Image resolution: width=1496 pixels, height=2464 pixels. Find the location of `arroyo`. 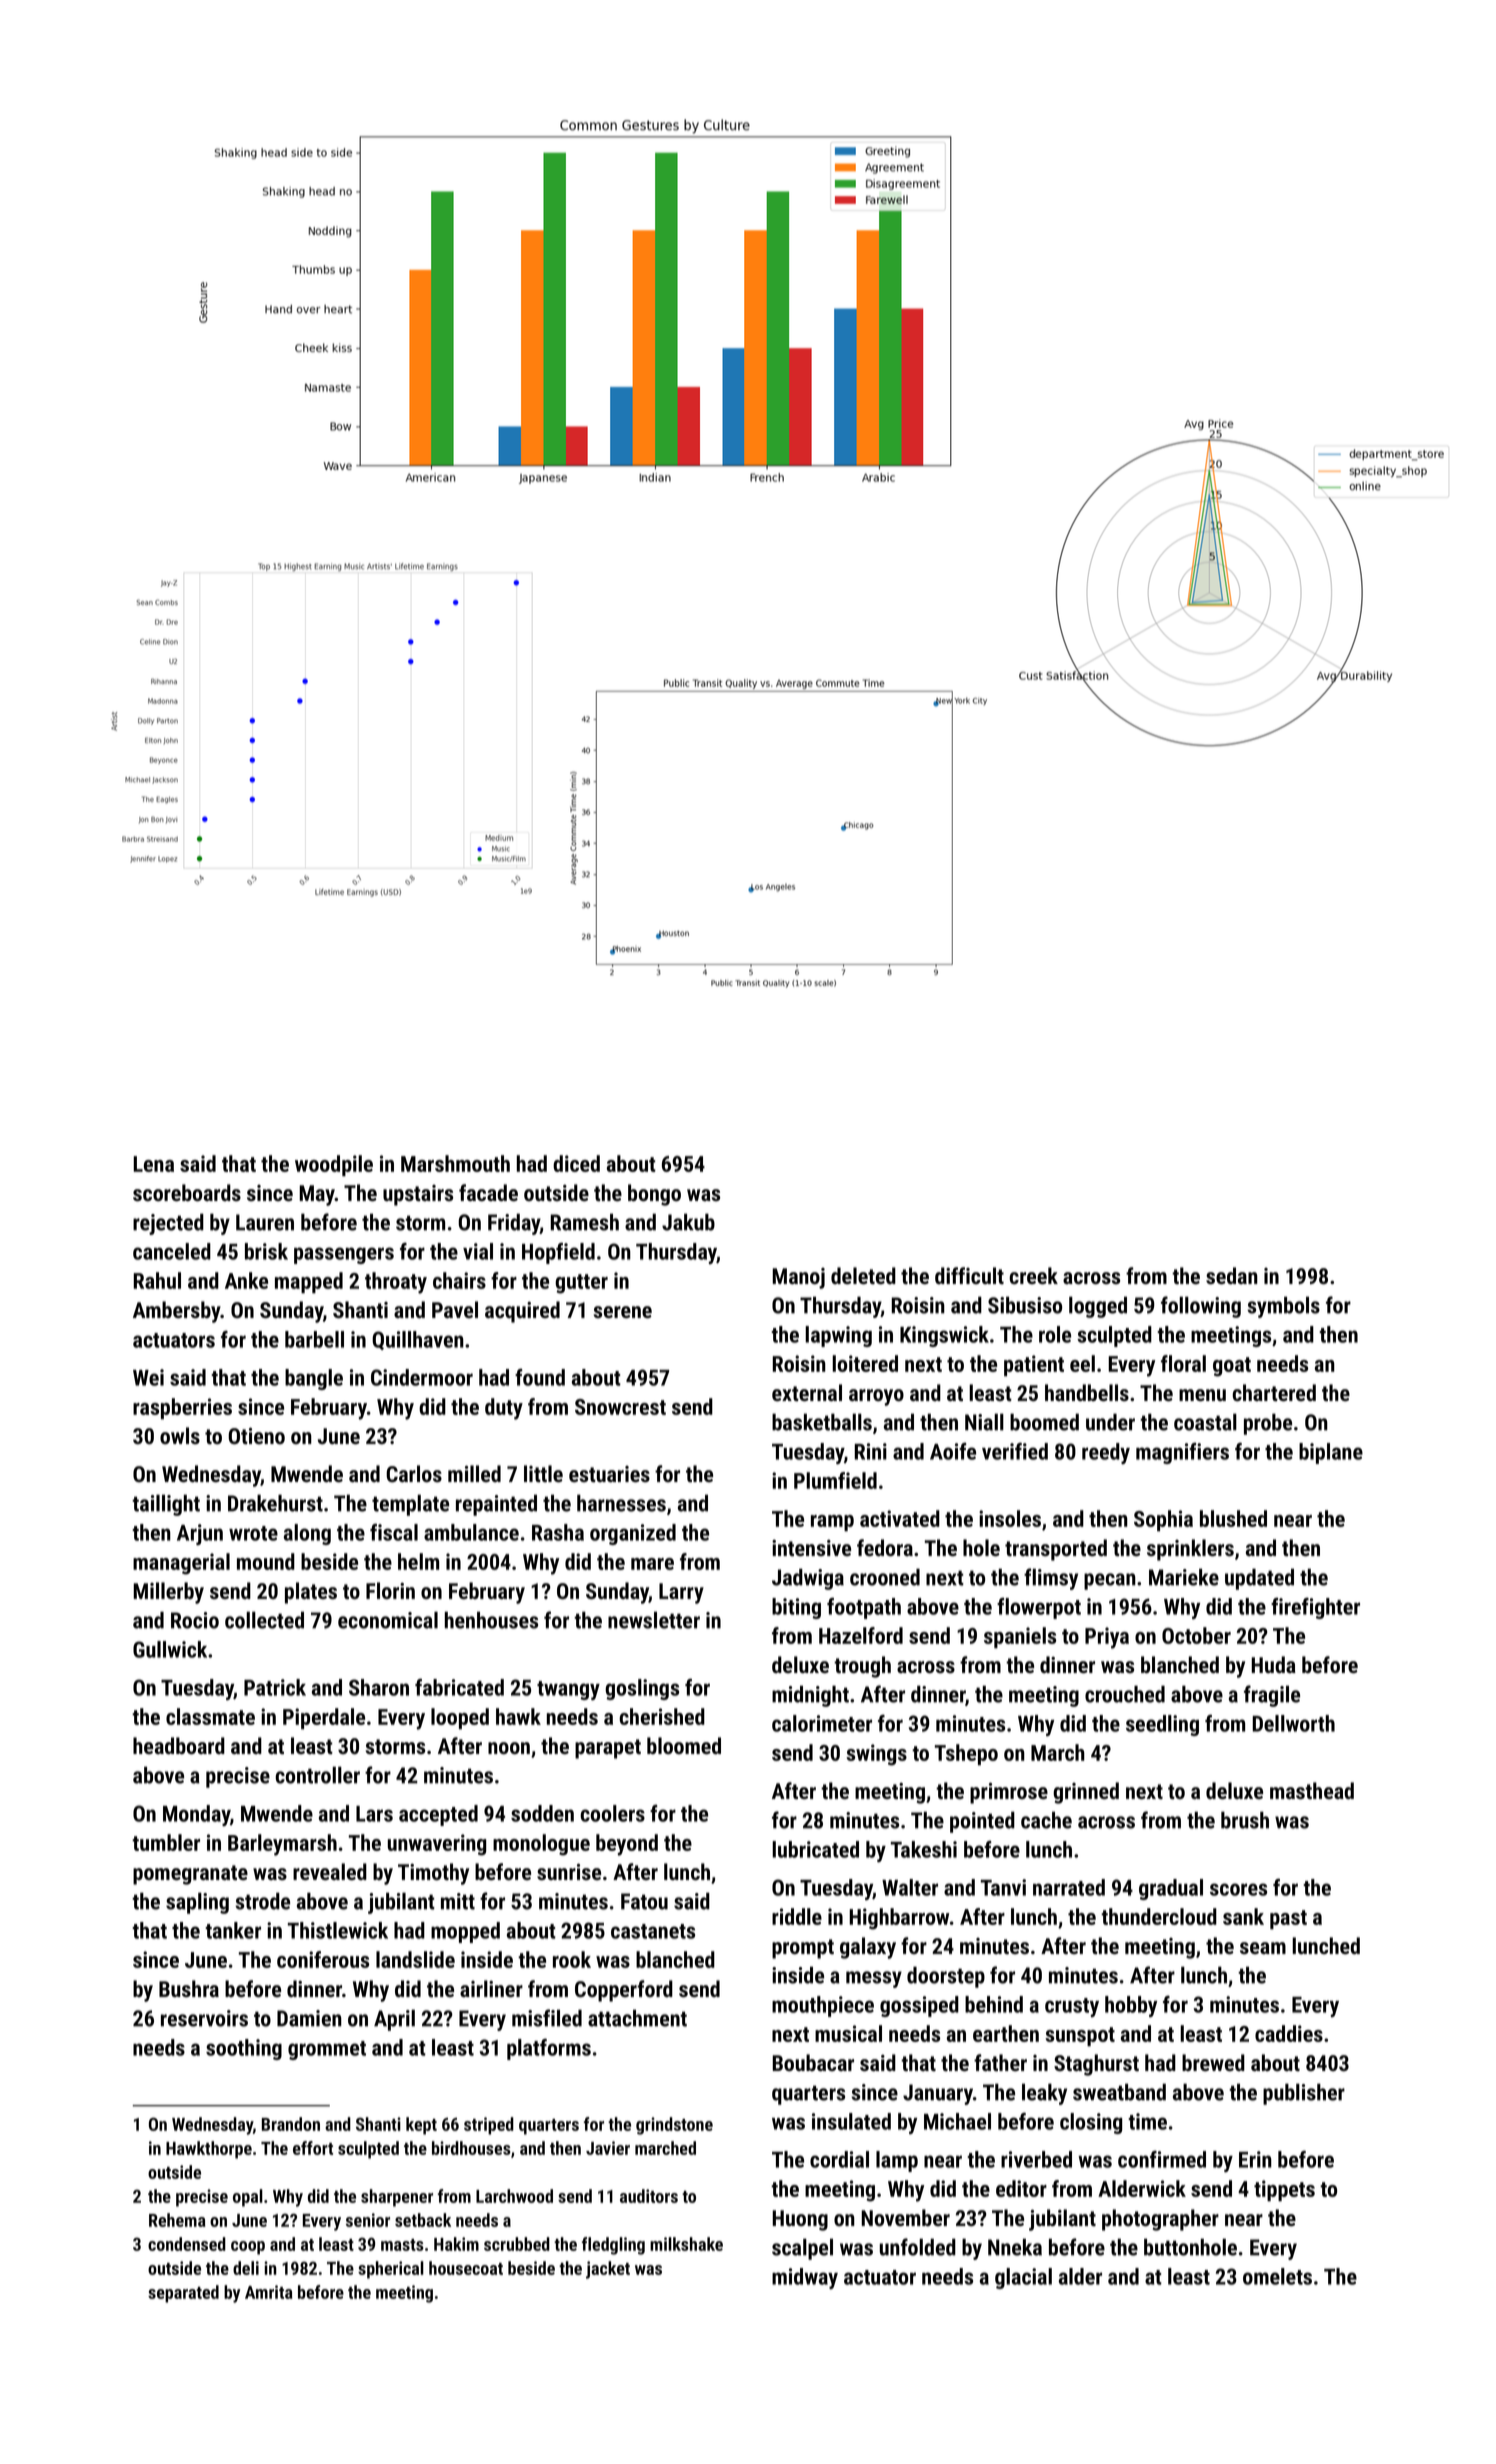

arroyo is located at coordinates (876, 1397).
